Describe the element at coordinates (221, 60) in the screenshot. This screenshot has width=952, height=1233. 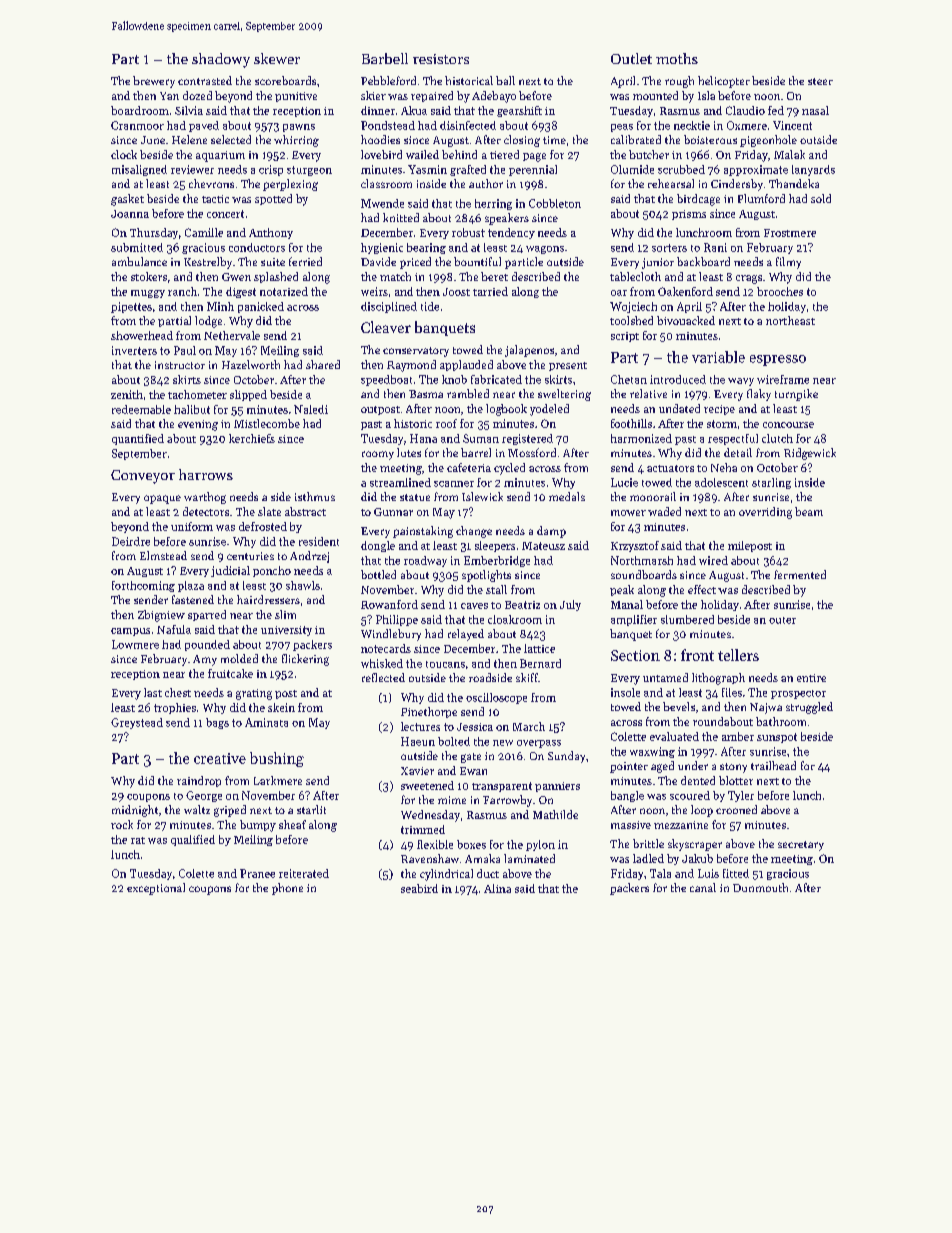
I see `shadowy` at that location.
